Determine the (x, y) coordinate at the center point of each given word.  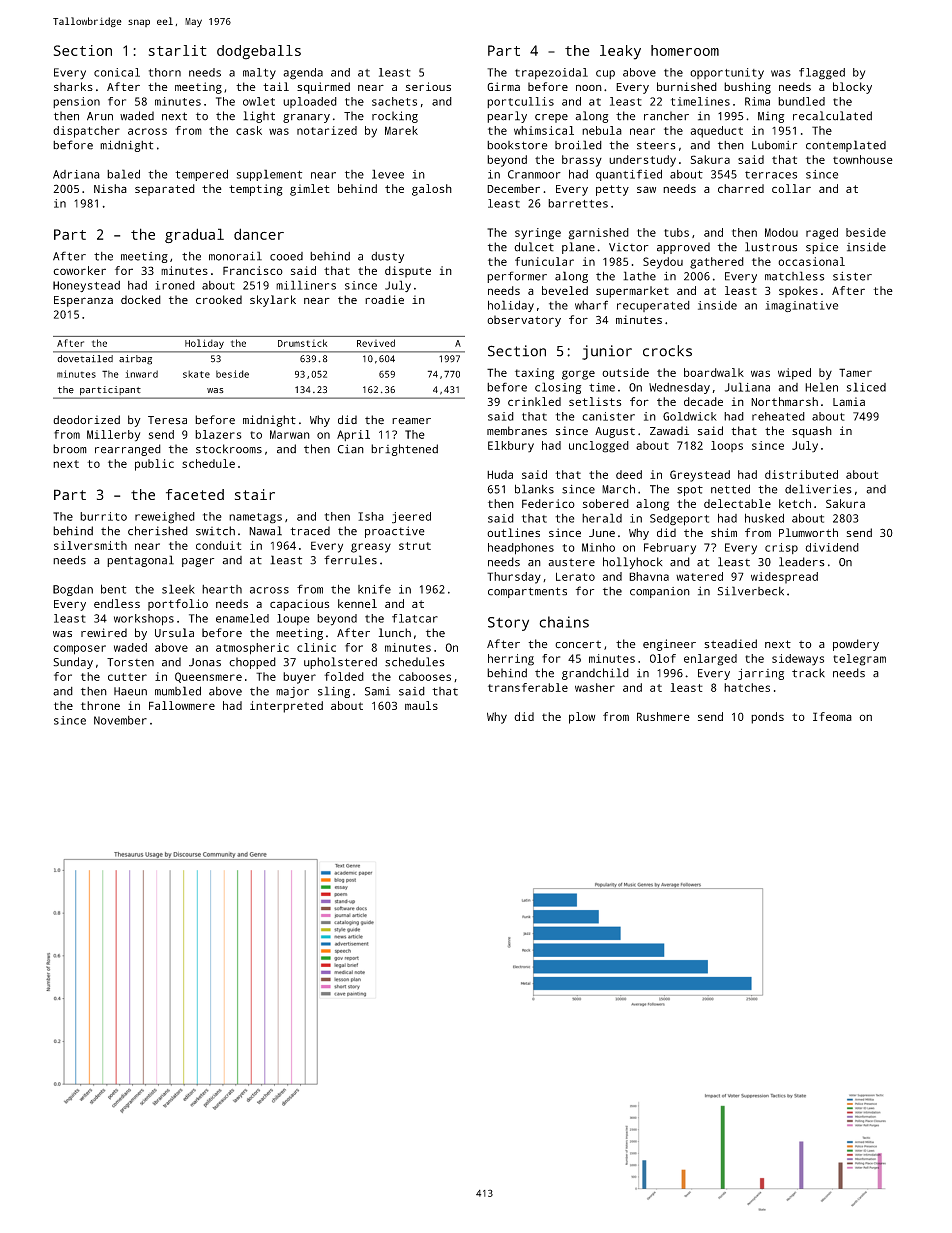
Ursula (174, 633)
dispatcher (86, 132)
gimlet (310, 190)
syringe (538, 234)
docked (141, 299)
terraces (771, 175)
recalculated (832, 116)
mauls (421, 705)
